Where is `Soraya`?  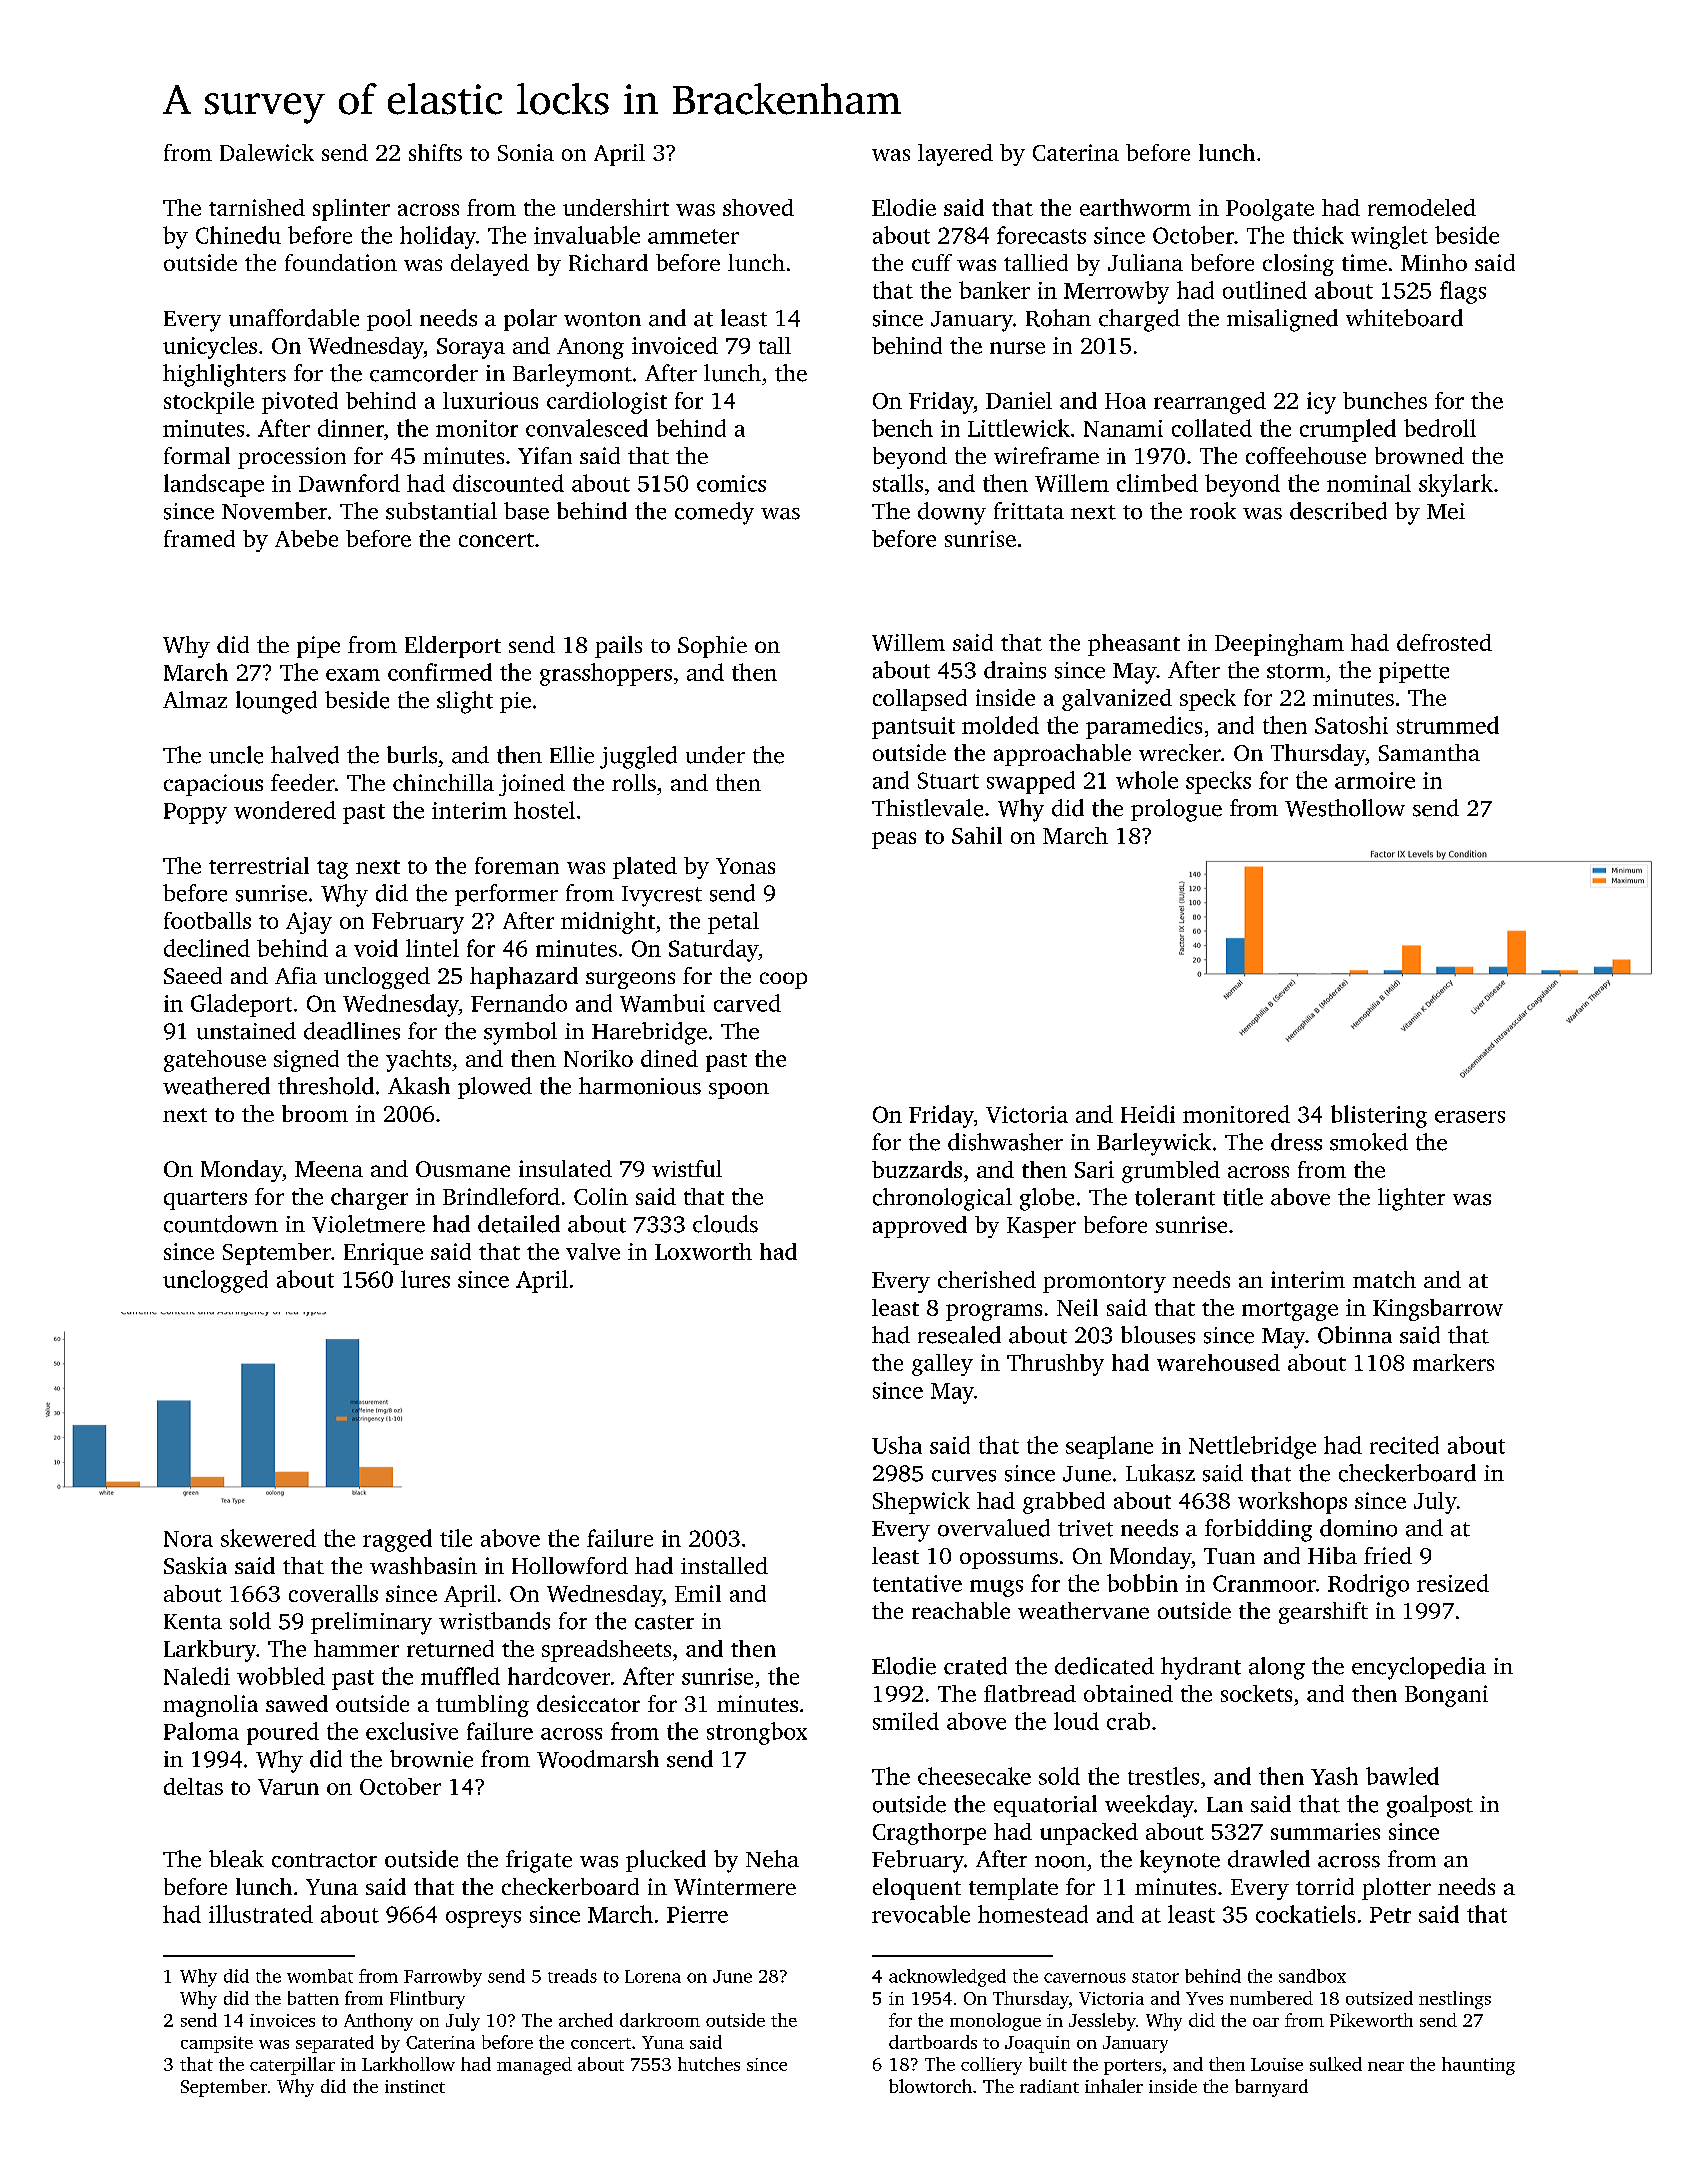
Soraya is located at coordinates (471, 348).
